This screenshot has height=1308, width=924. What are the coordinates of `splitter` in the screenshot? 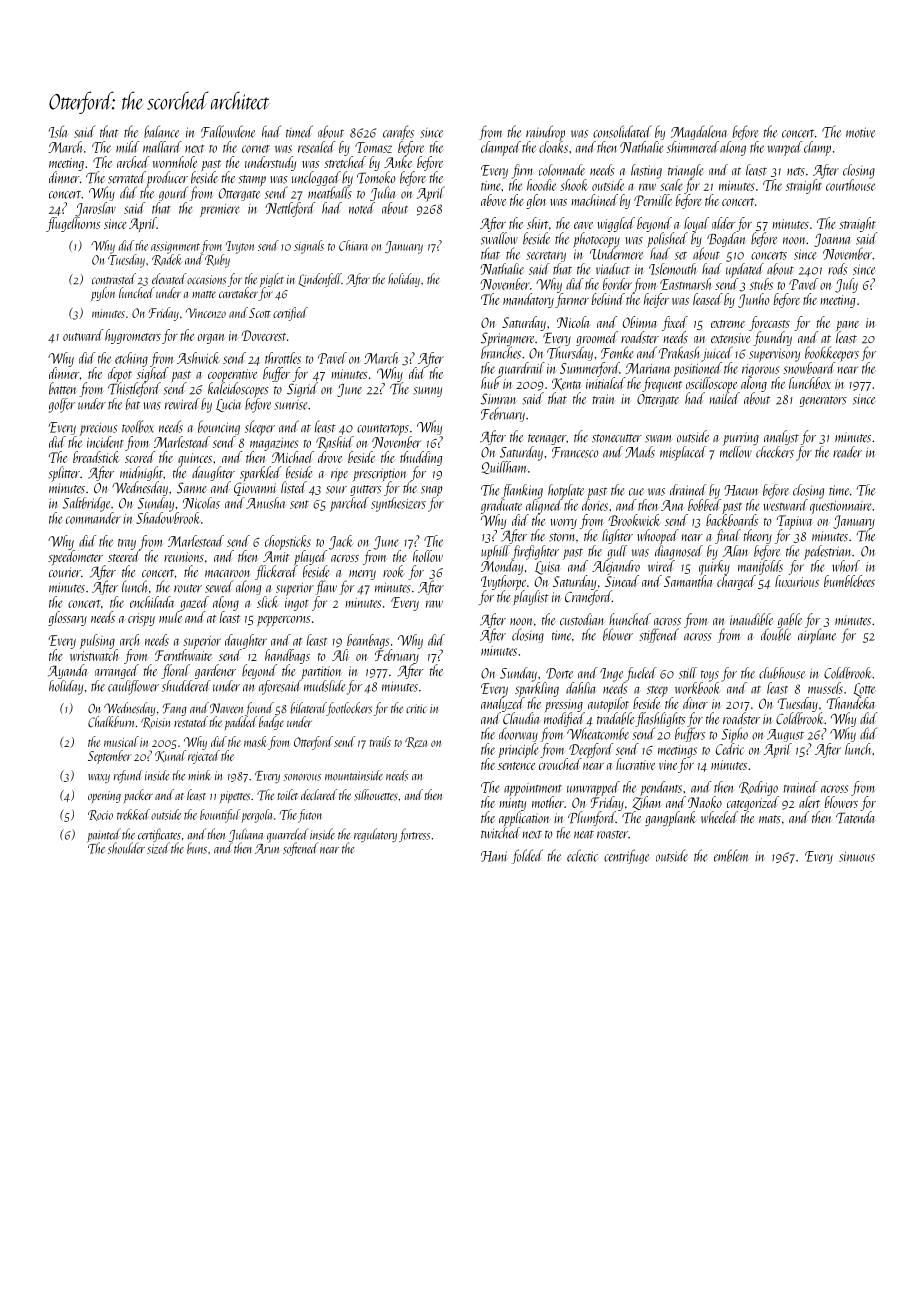 It's located at (64, 474).
